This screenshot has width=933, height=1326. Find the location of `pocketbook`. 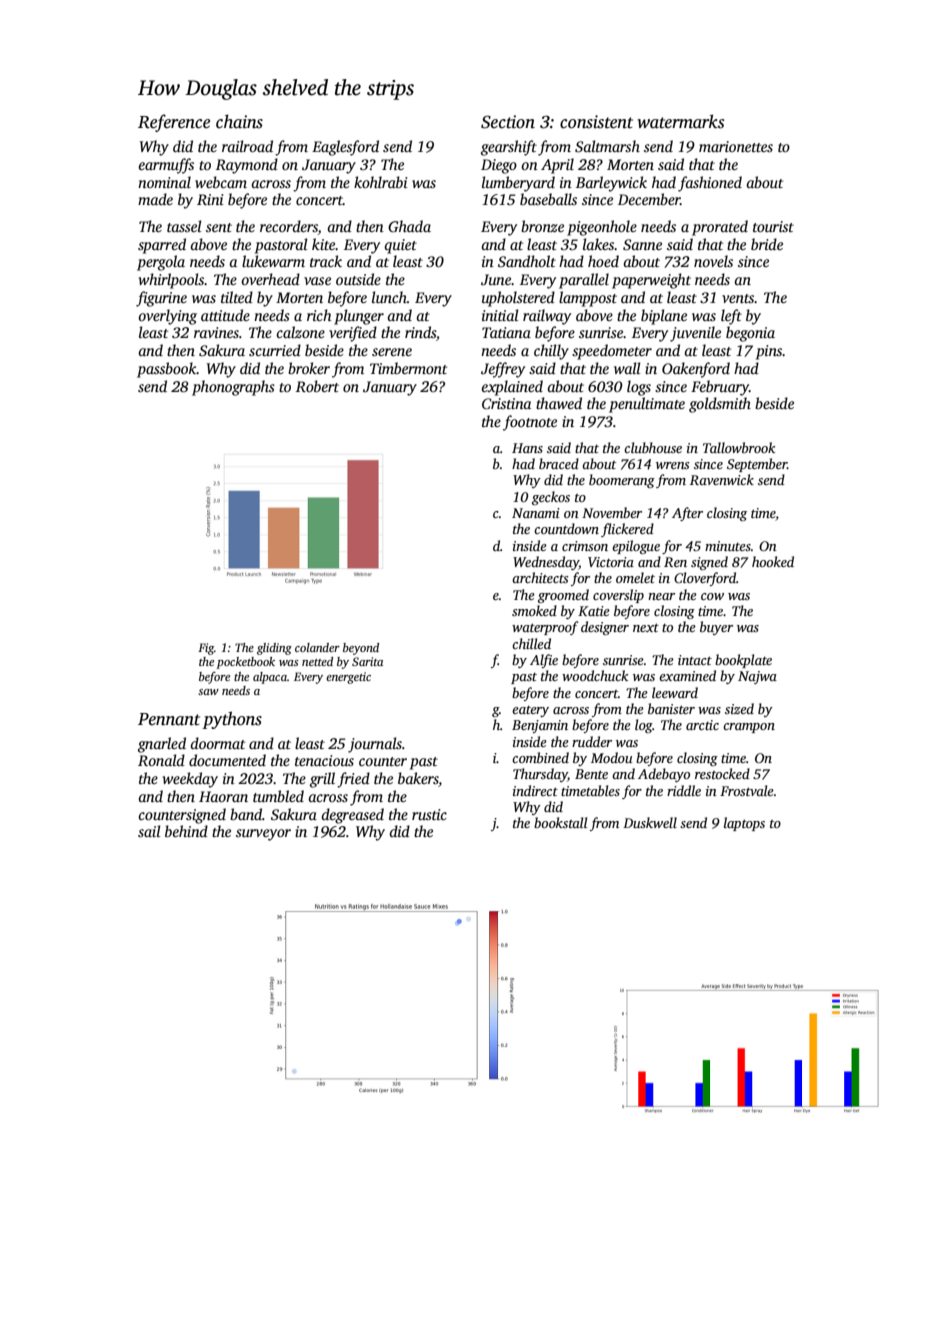

pocketbook is located at coordinates (245, 663).
